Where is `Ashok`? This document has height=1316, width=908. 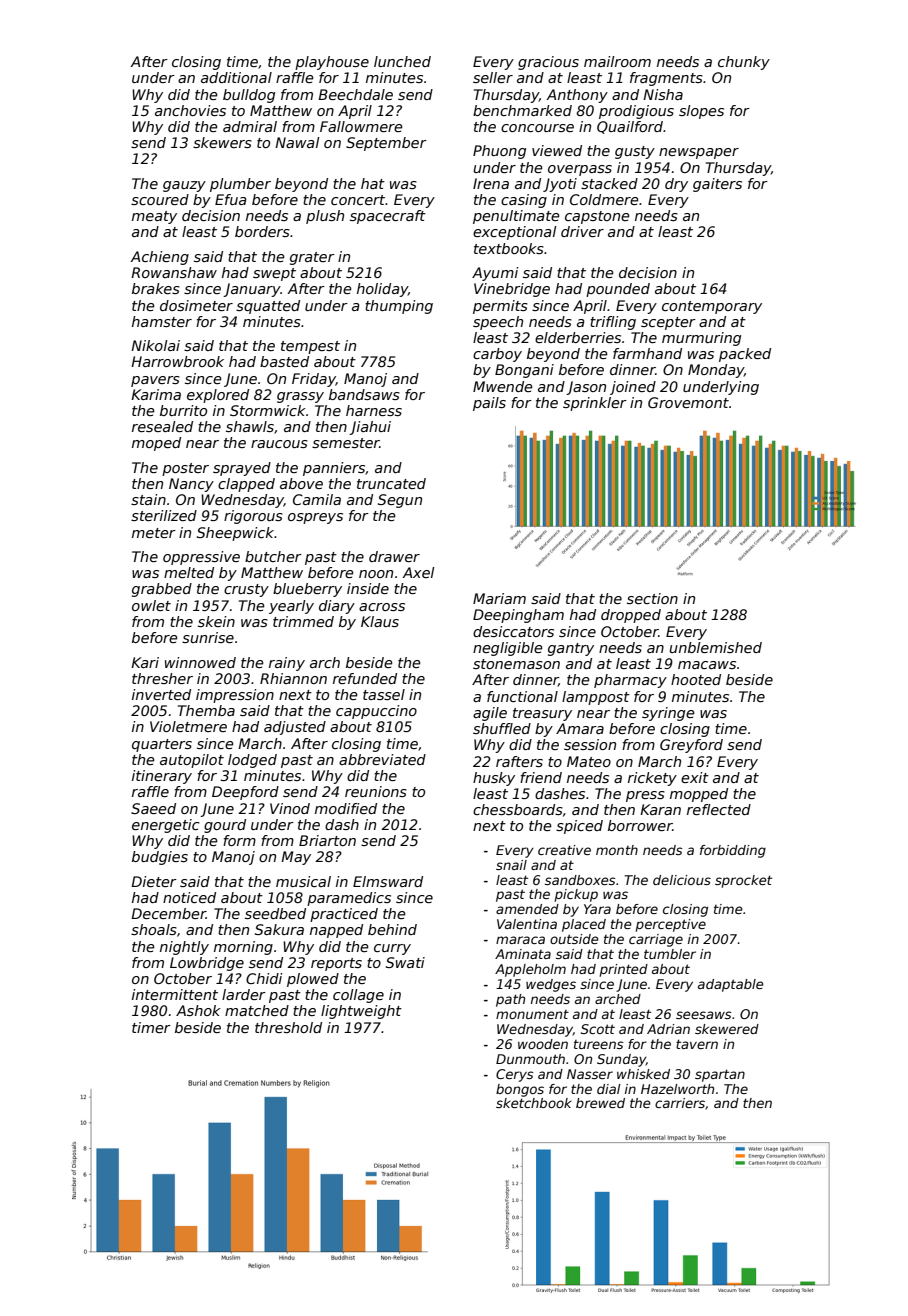 Ashok is located at coordinates (198, 1010).
